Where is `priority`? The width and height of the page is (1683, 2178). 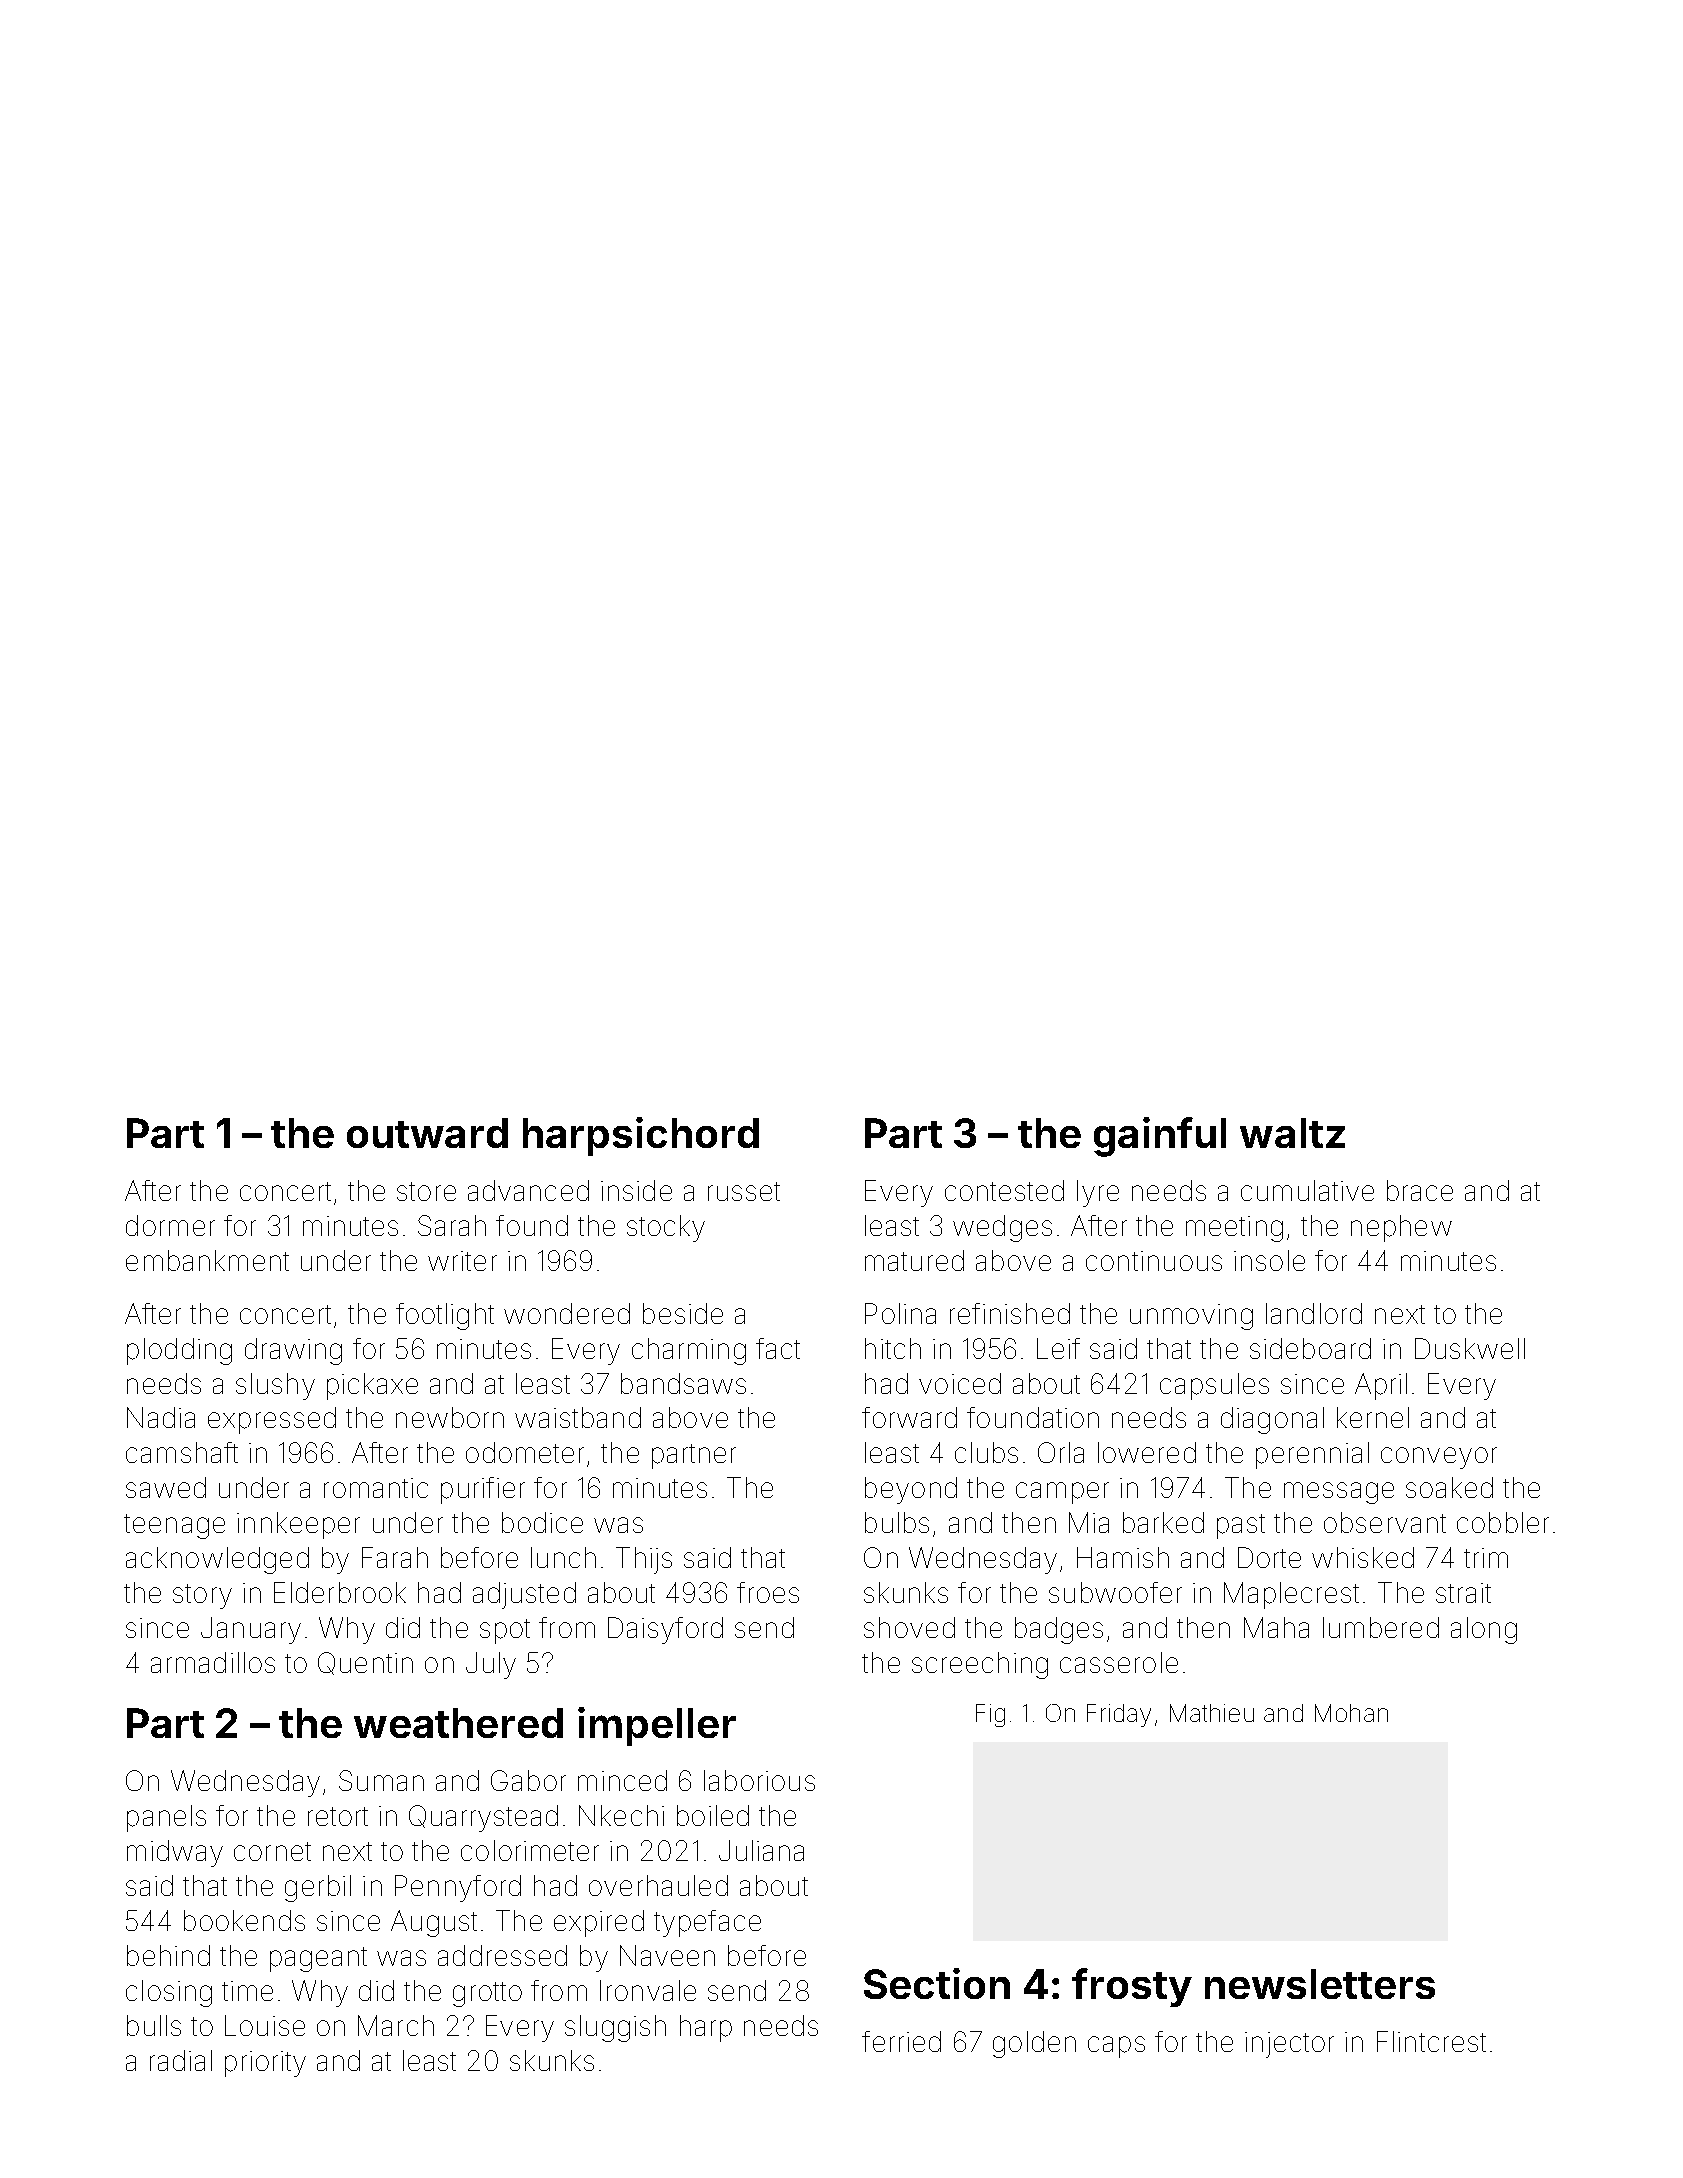
priority is located at coordinates (265, 2064).
